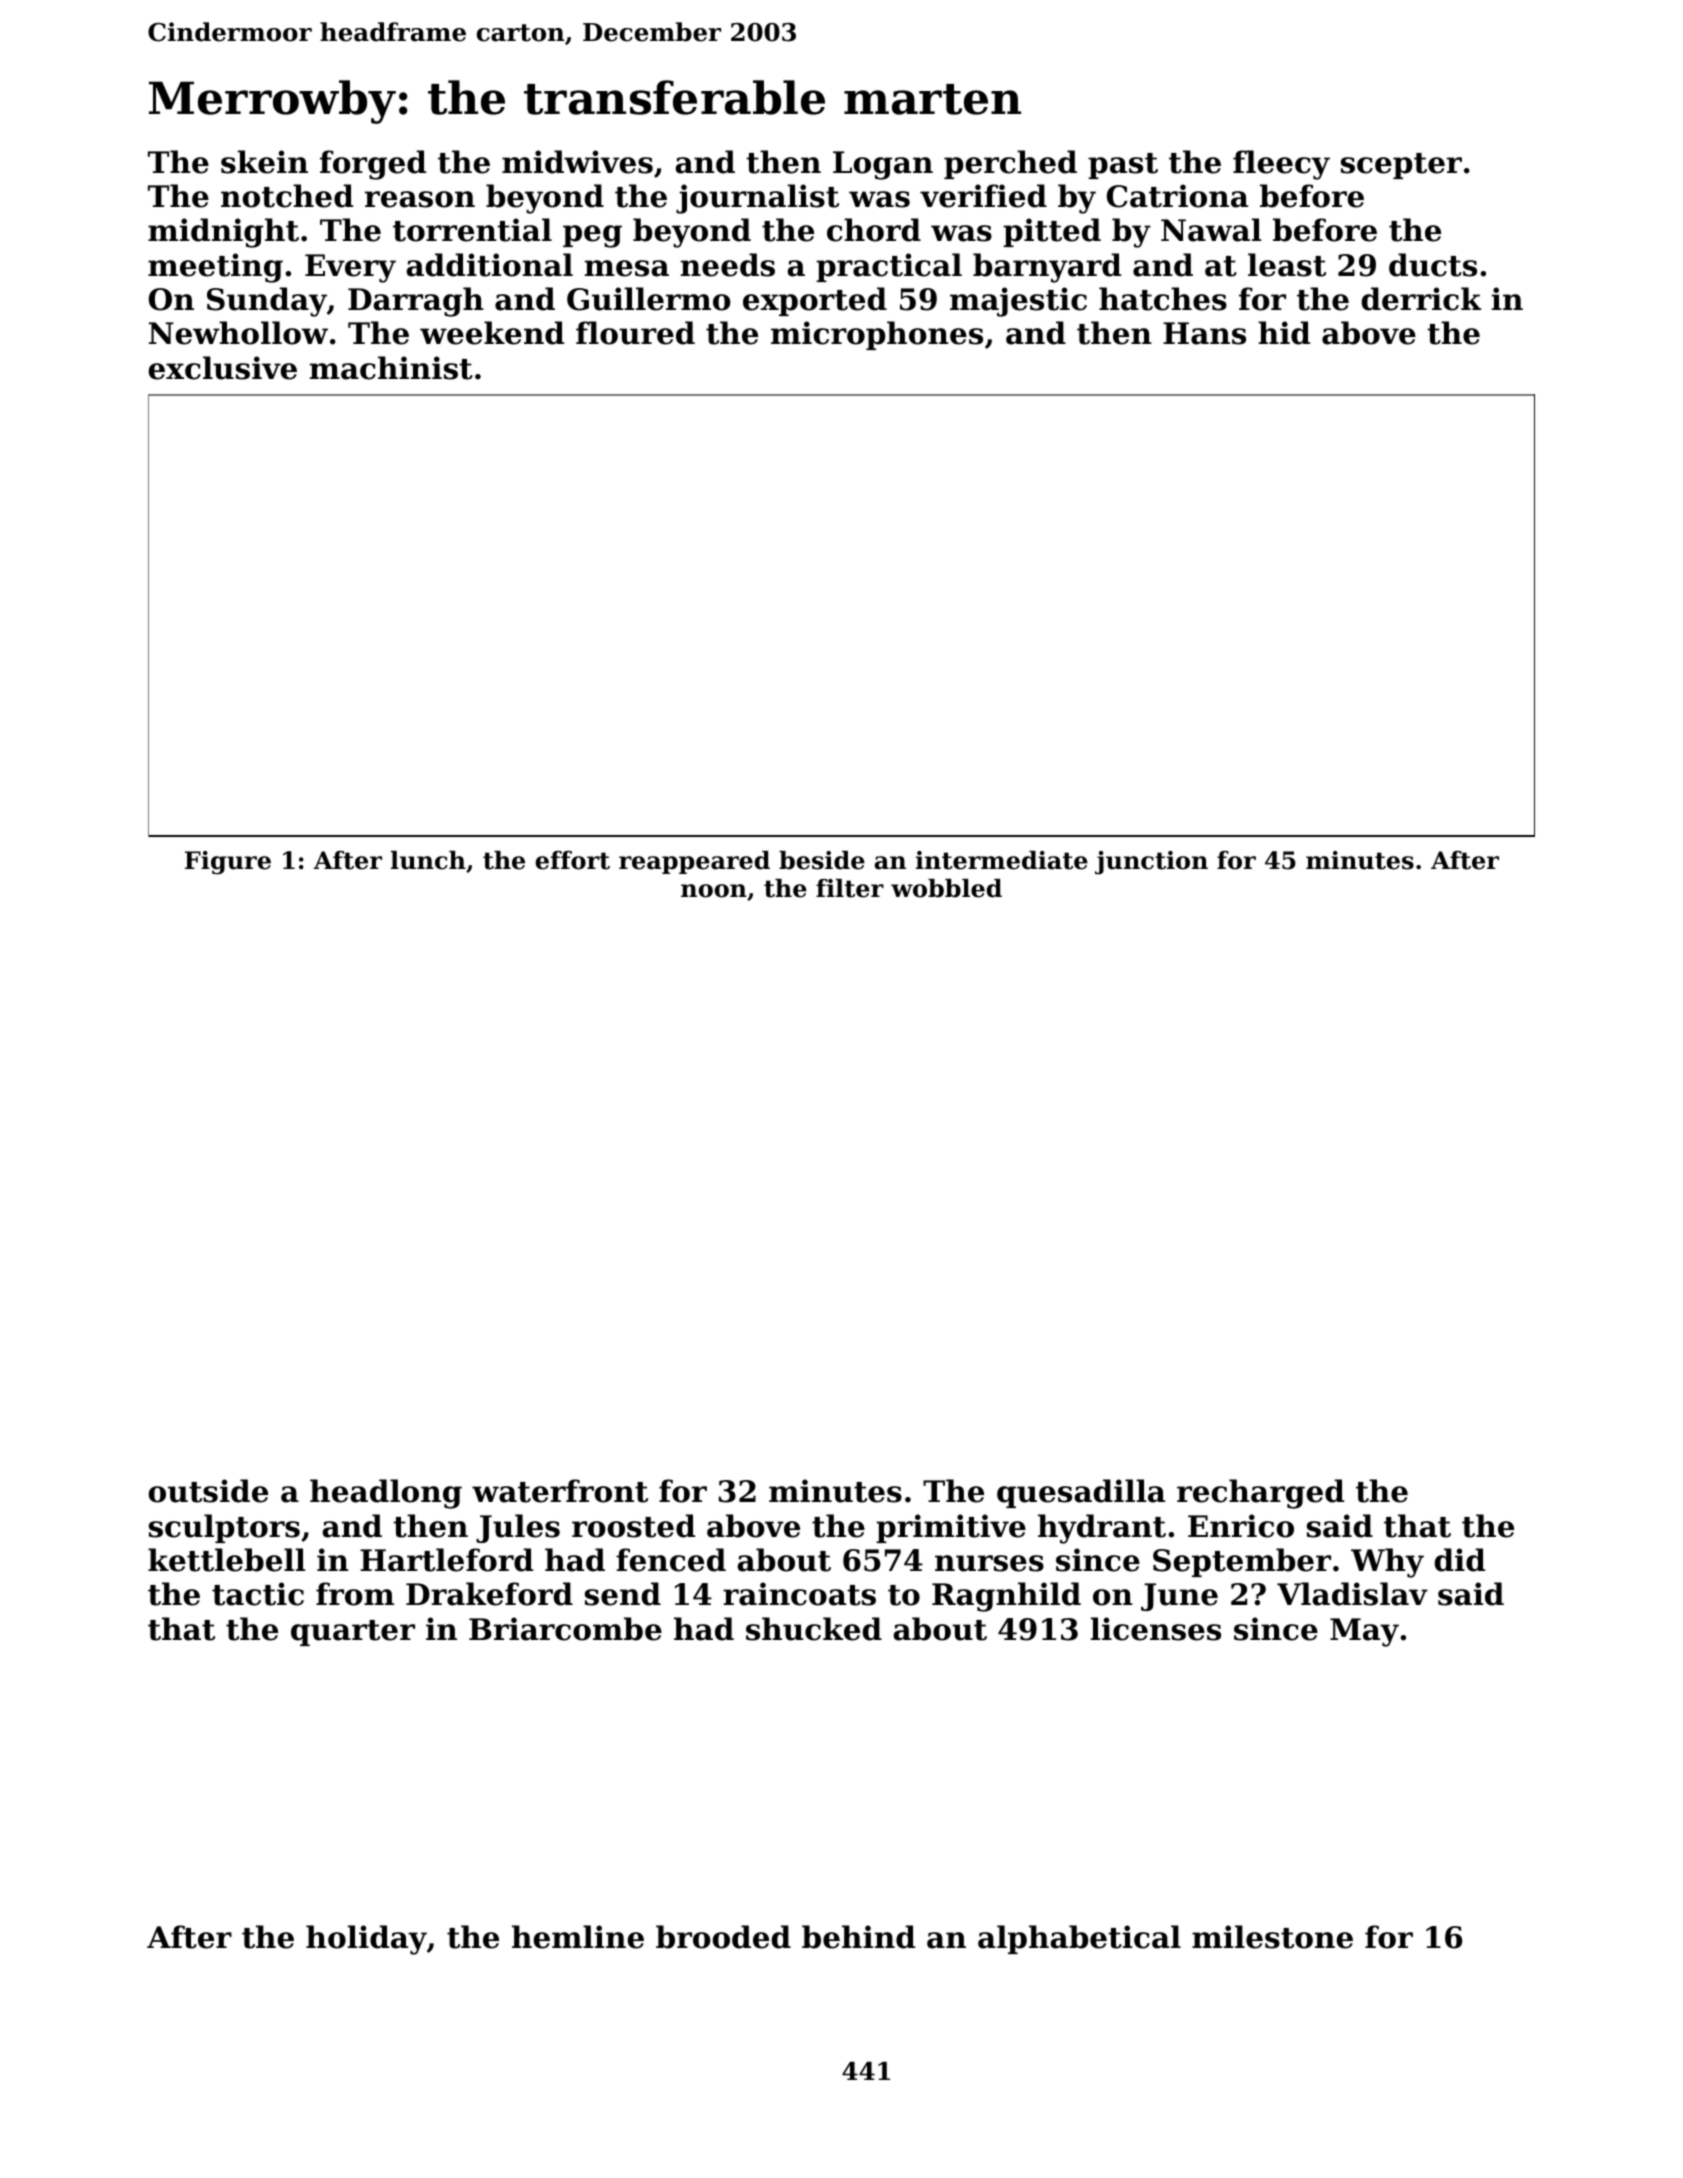 The height and width of the screenshot is (2178, 1683). Describe the element at coordinates (366, 1940) in the screenshot. I see `holiday` at that location.
